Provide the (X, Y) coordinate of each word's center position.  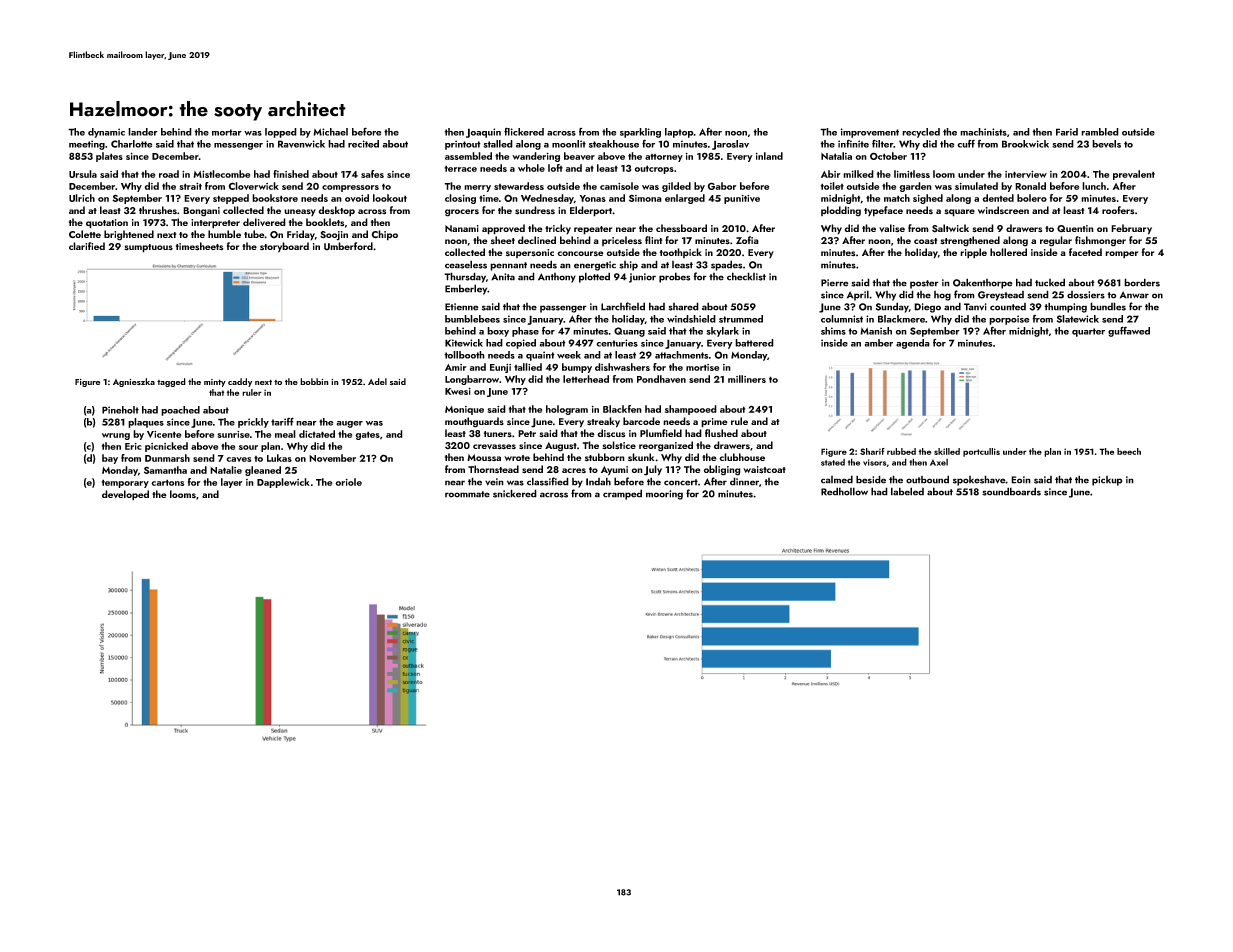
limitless (912, 174)
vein (494, 482)
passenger (563, 309)
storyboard (284, 247)
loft (555, 168)
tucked (1050, 282)
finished (291, 174)
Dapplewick (283, 483)
